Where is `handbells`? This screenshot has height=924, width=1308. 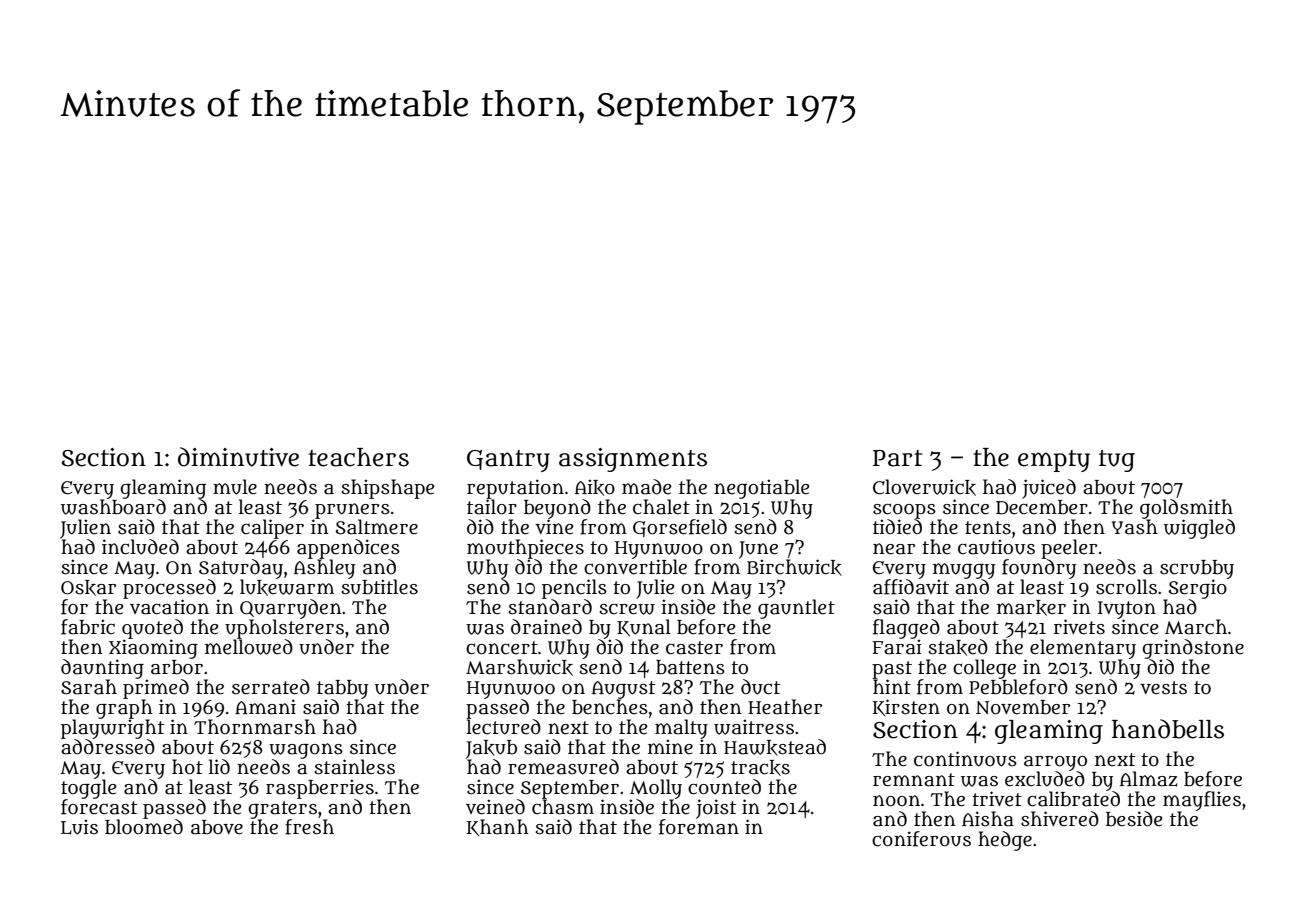
handbells is located at coordinates (1168, 729).
